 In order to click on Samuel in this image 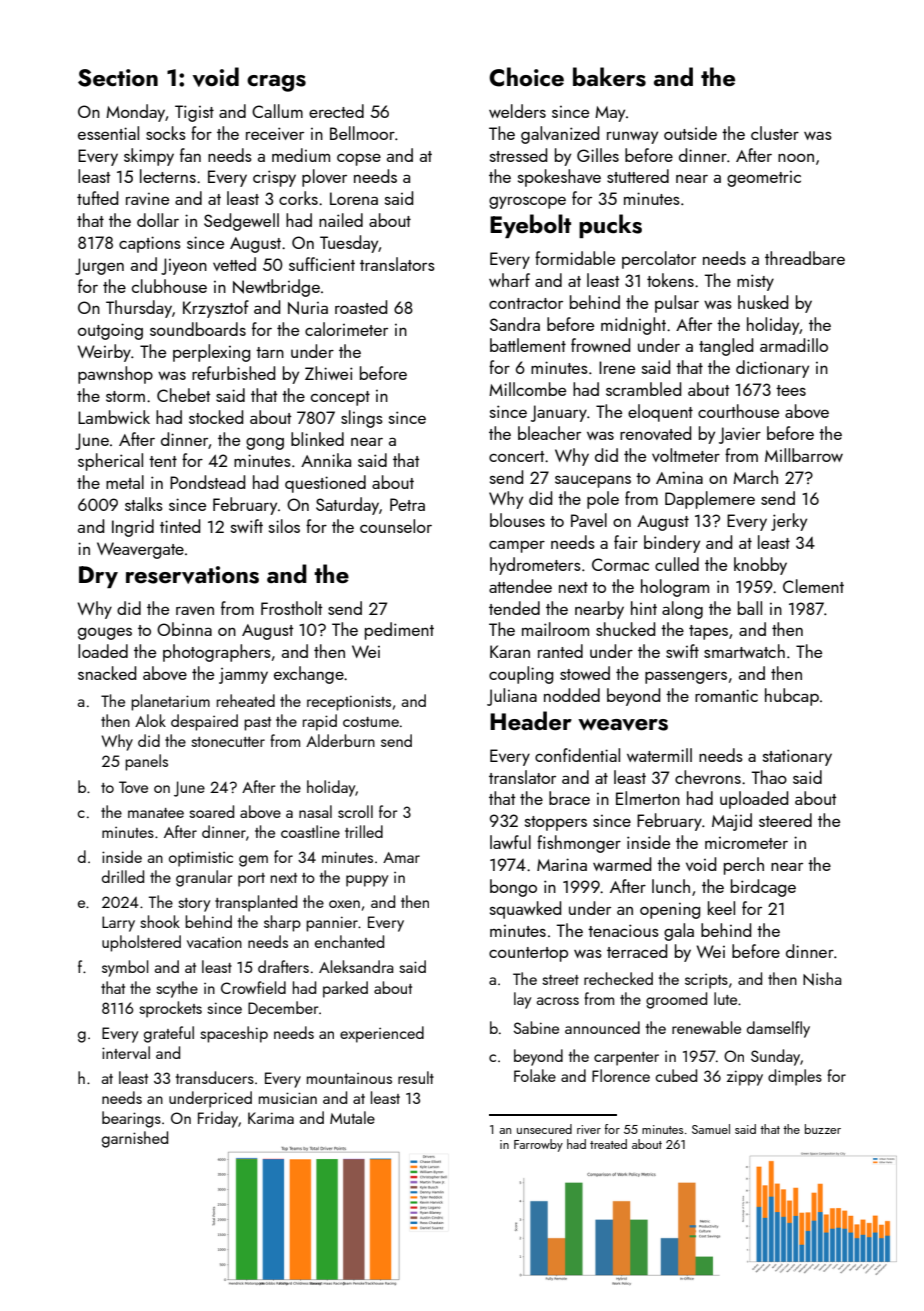, I will do `click(711, 1129)`.
